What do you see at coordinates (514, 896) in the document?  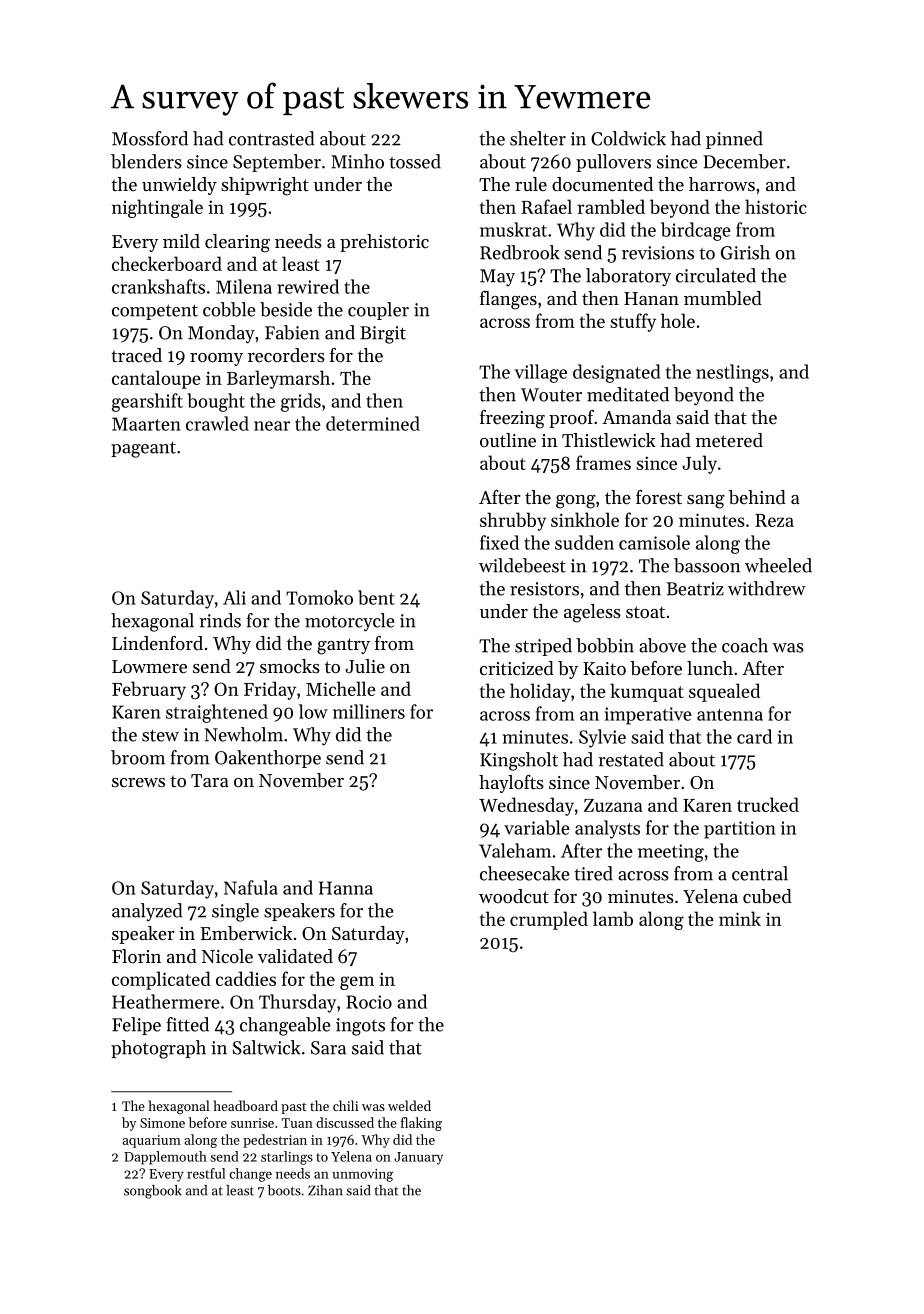 I see `woodcut` at bounding box center [514, 896].
